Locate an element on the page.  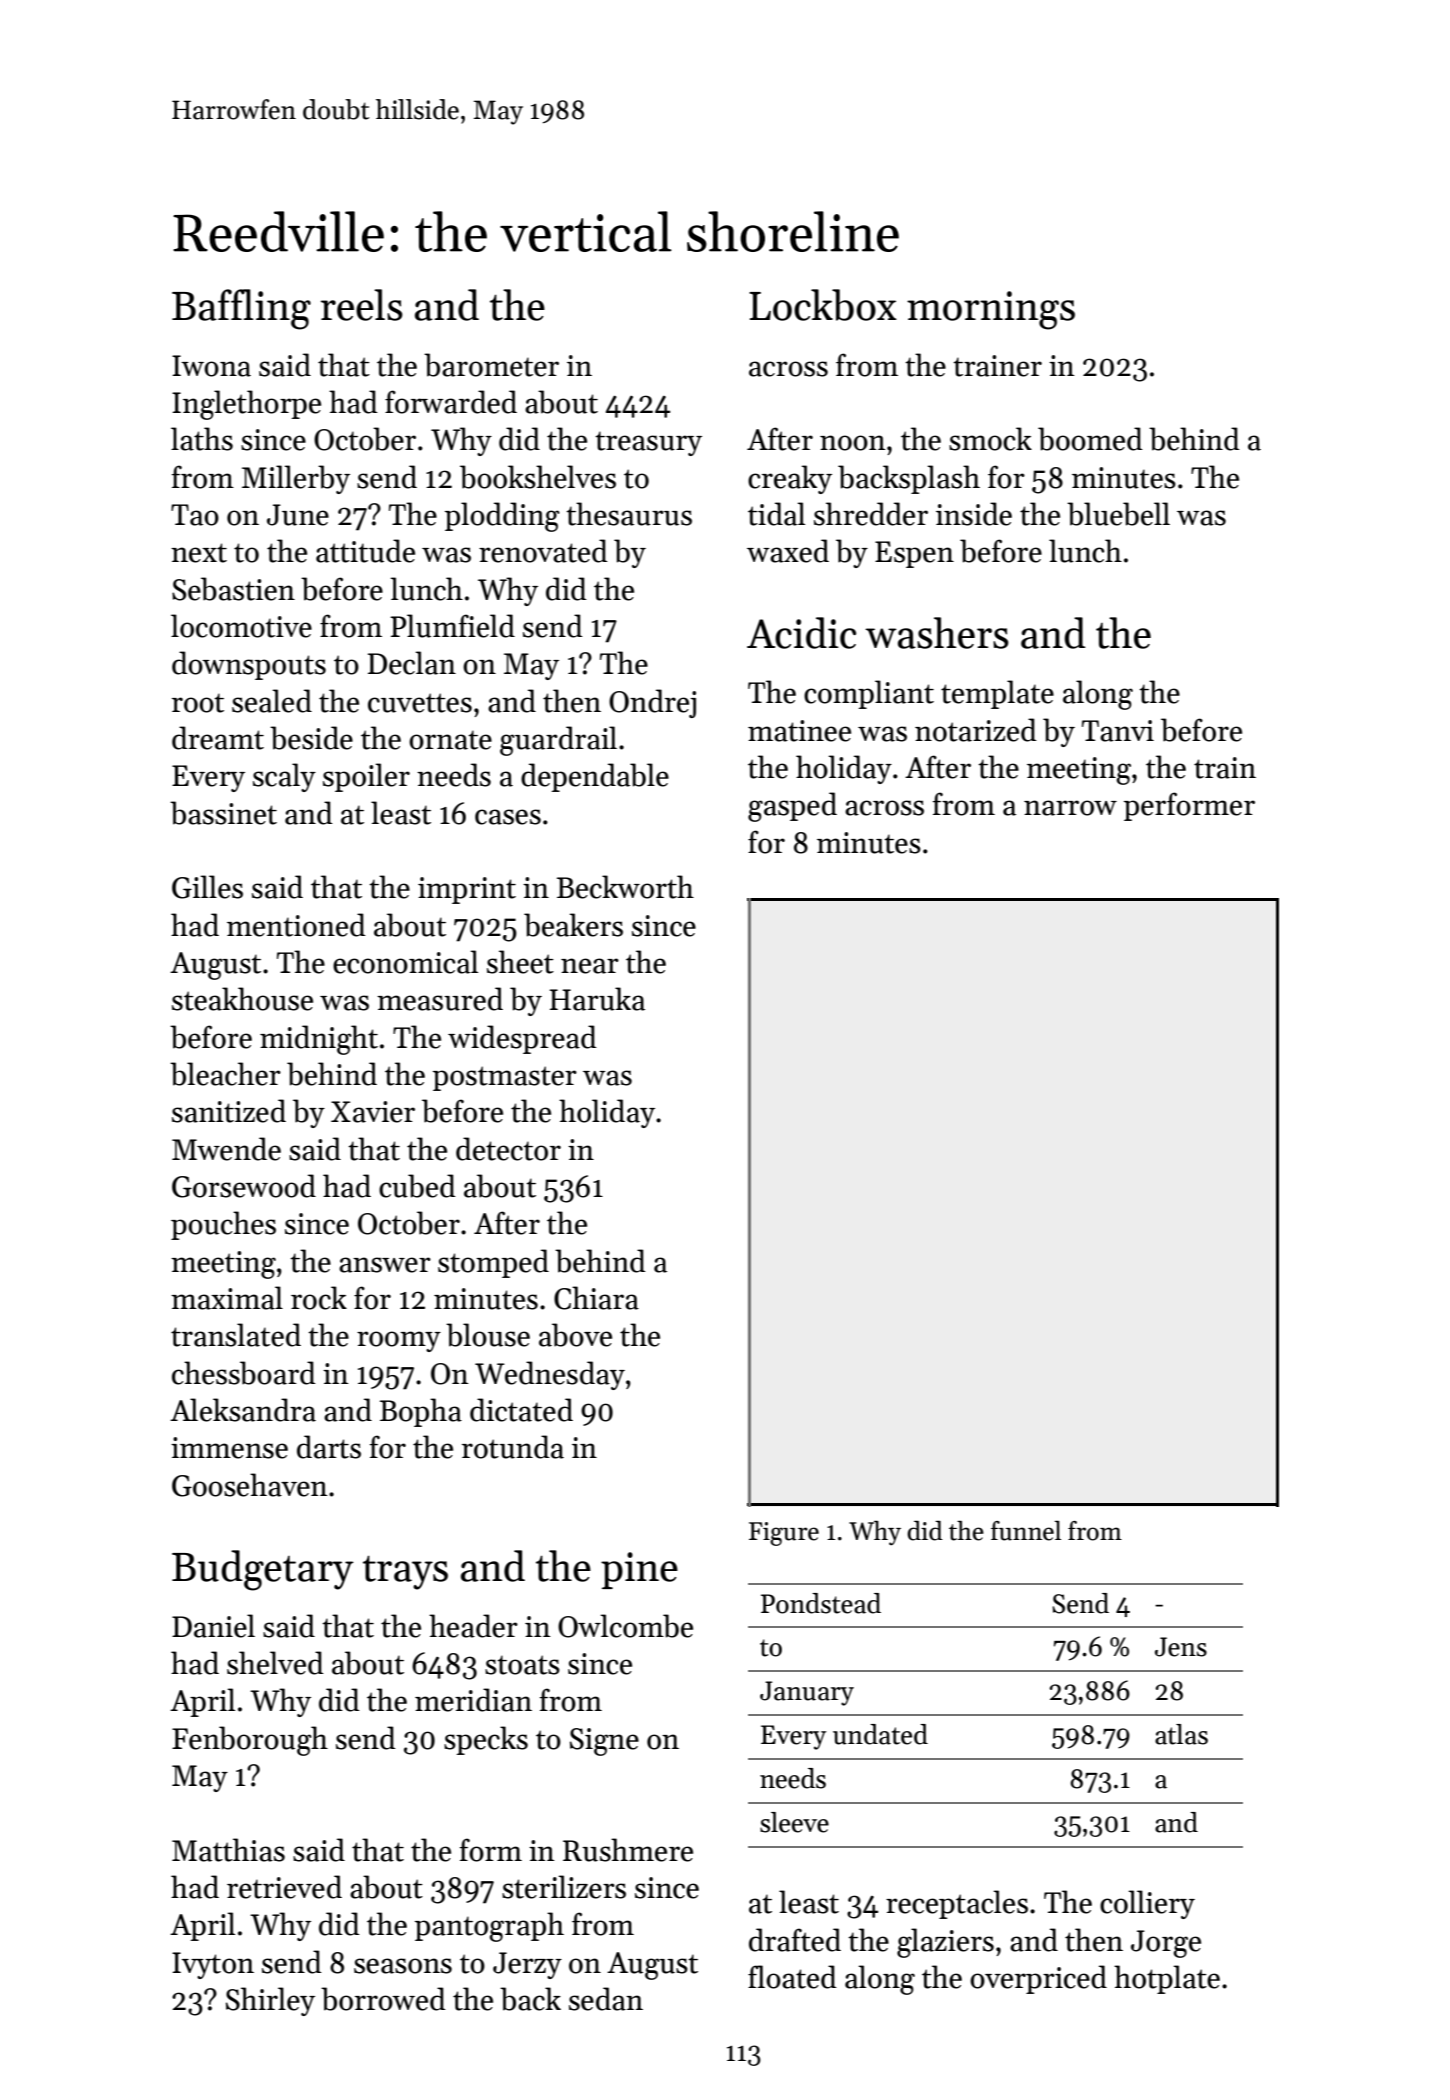
laths is located at coordinates (202, 439).
